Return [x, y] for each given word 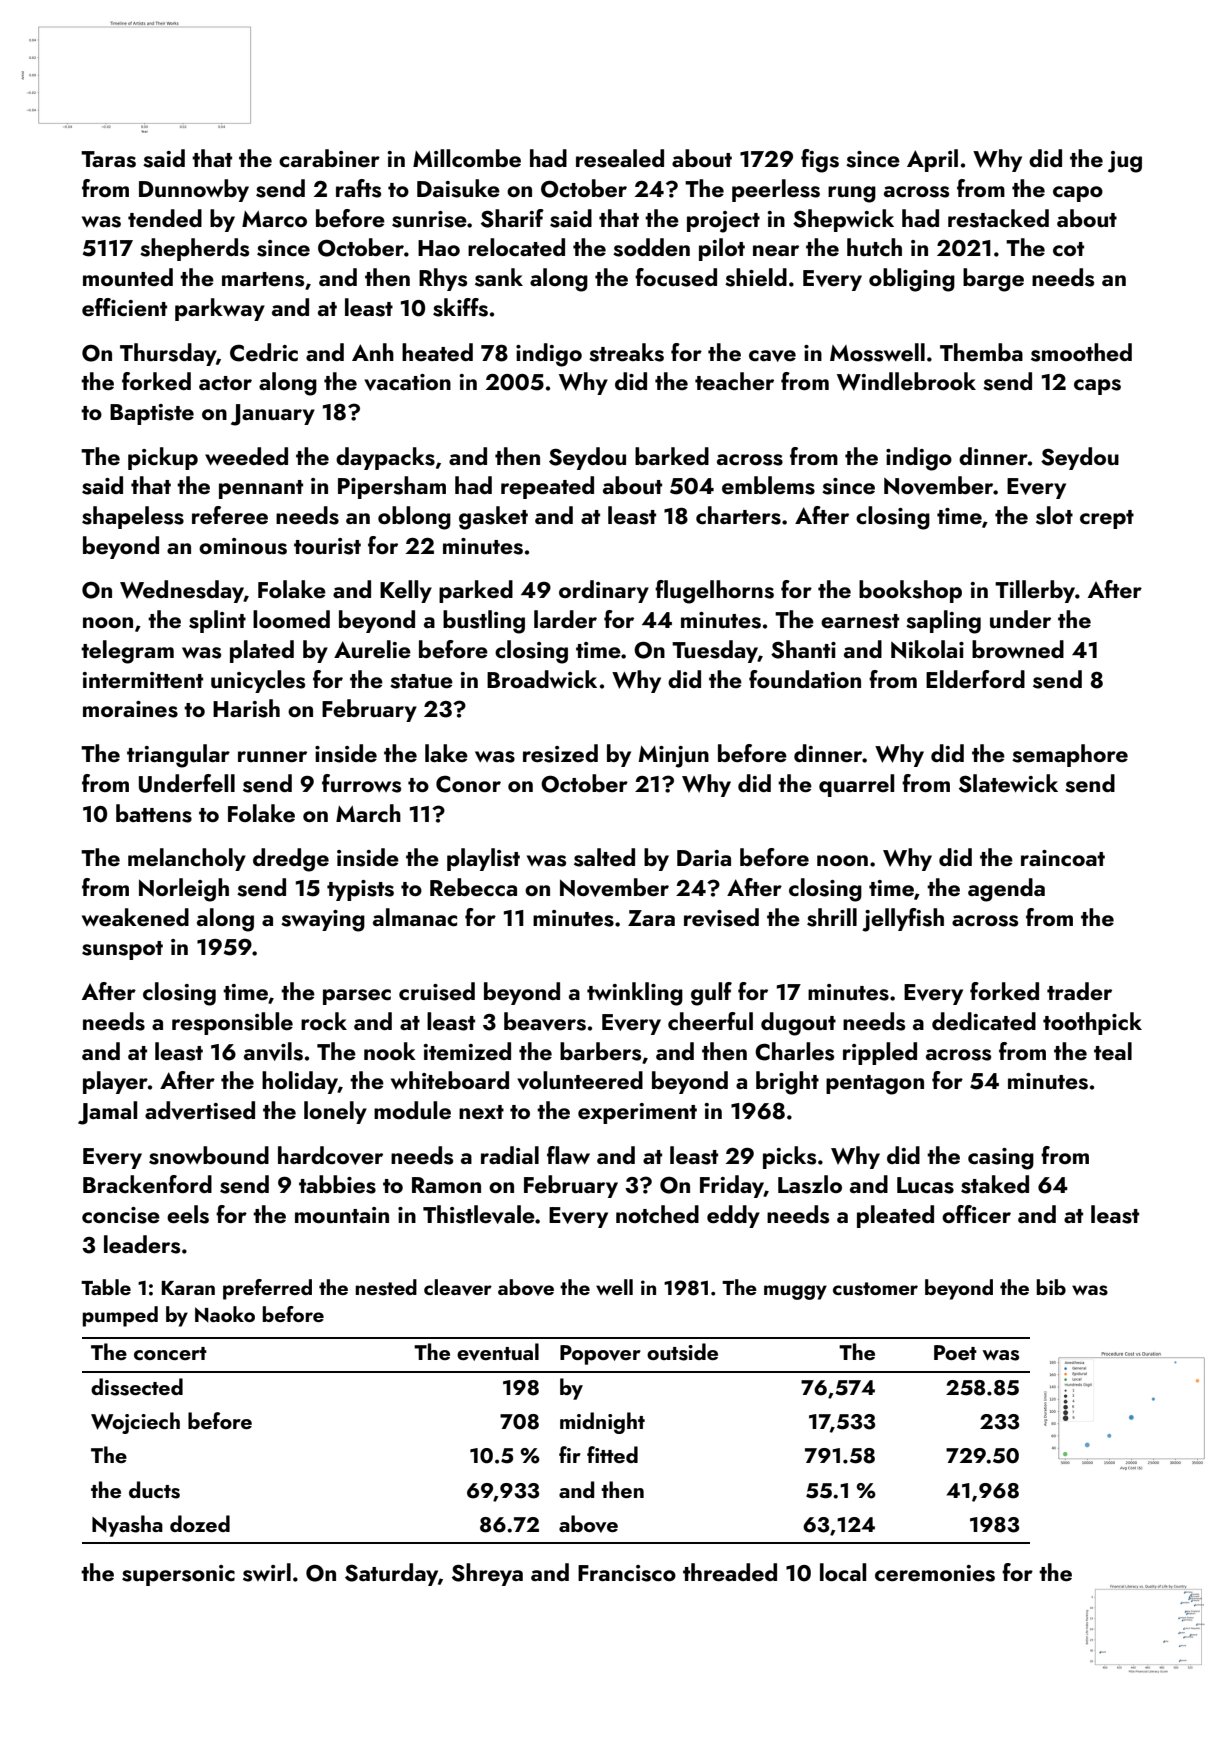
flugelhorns [714, 592]
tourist [327, 546]
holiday [300, 1082]
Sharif [512, 218]
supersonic [178, 1575]
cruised [437, 991]
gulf [711, 994]
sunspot [122, 950]
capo [1078, 194]
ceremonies [935, 1573]
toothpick [1092, 1023]
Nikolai [927, 649]
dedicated [984, 1021]
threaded [730, 1572]
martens [263, 279]
